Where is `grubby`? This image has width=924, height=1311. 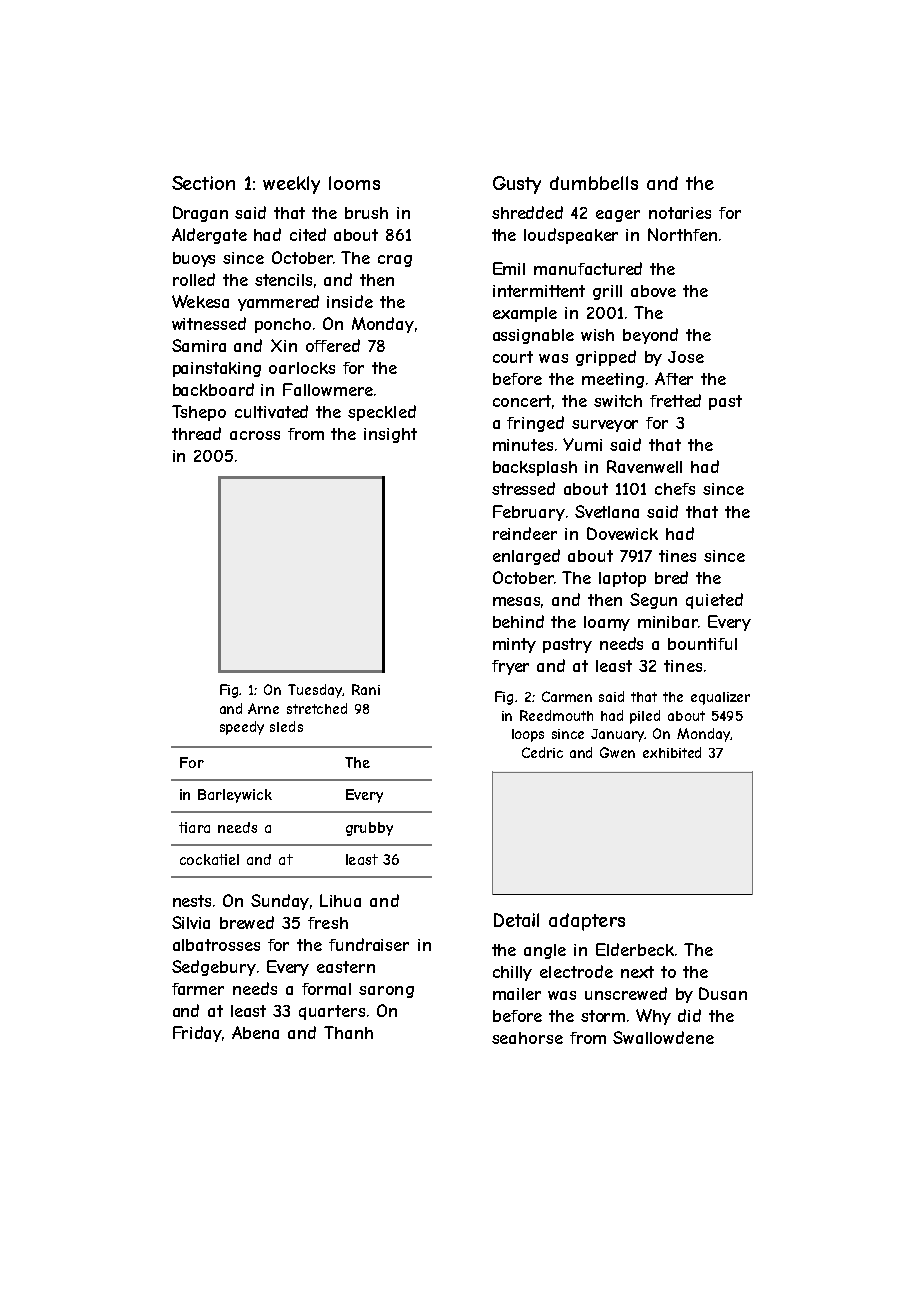
grubby is located at coordinates (369, 829).
